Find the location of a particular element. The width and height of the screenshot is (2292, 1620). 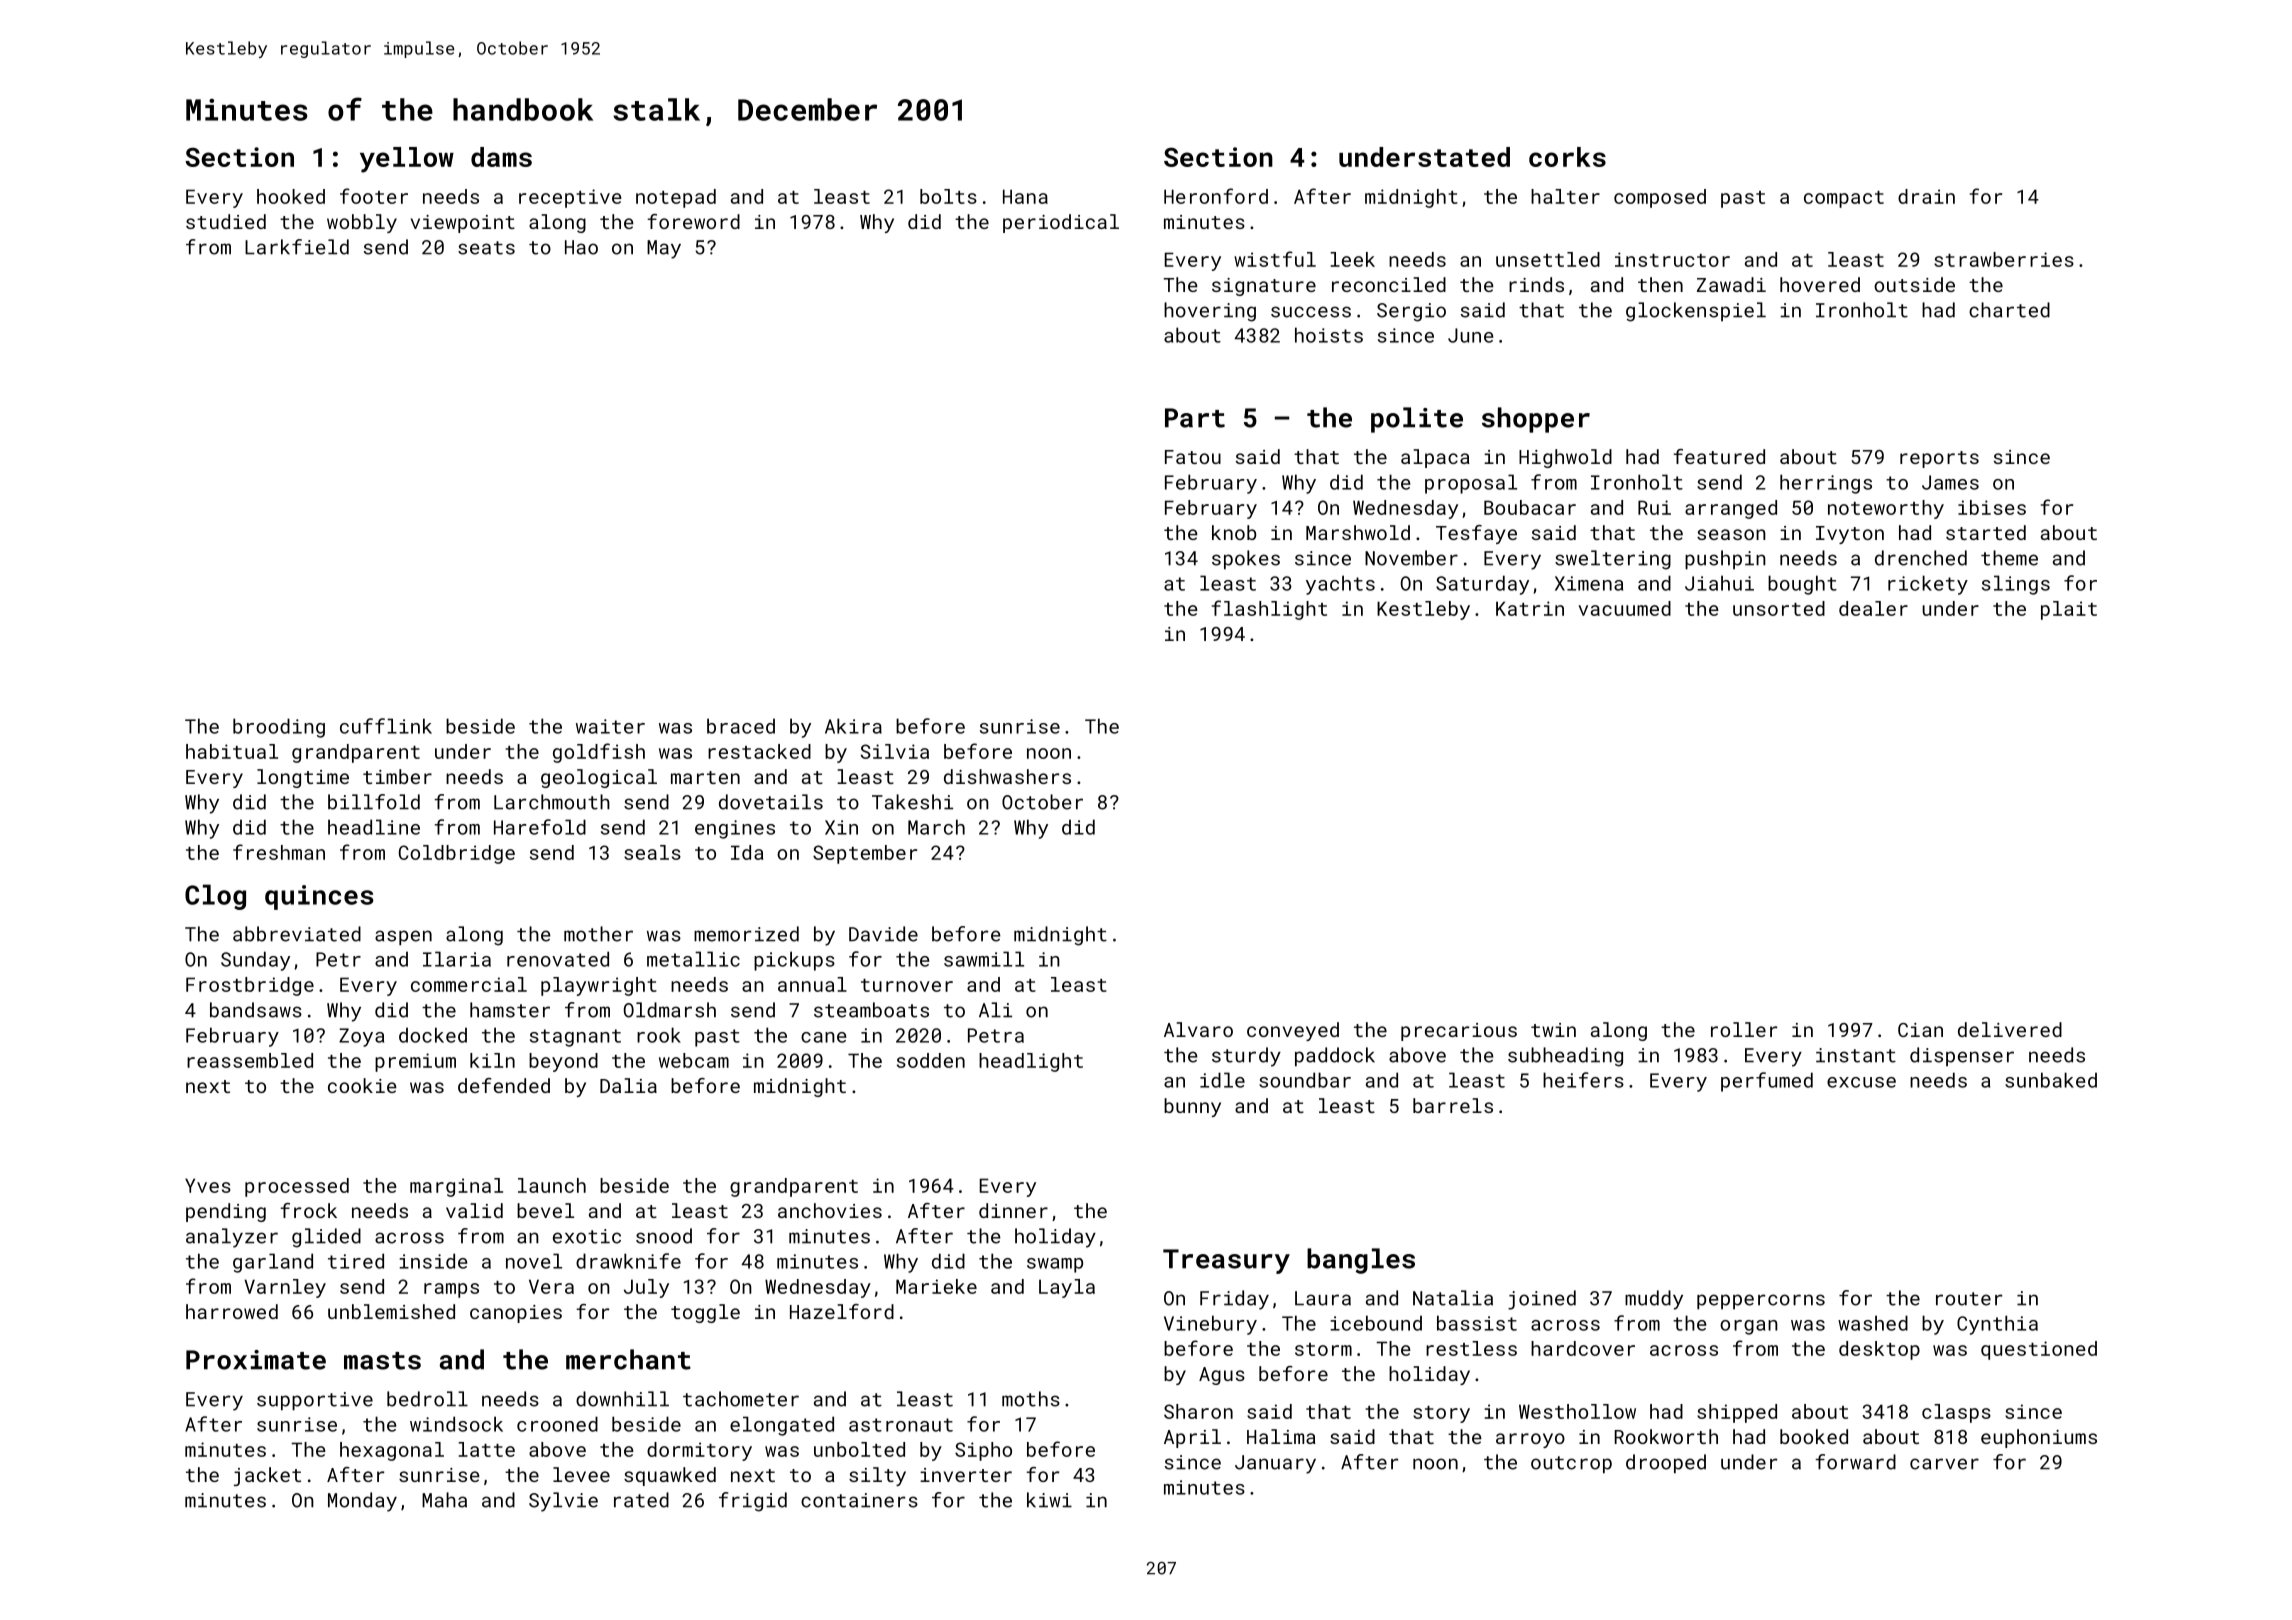

cane is located at coordinates (823, 1037).
